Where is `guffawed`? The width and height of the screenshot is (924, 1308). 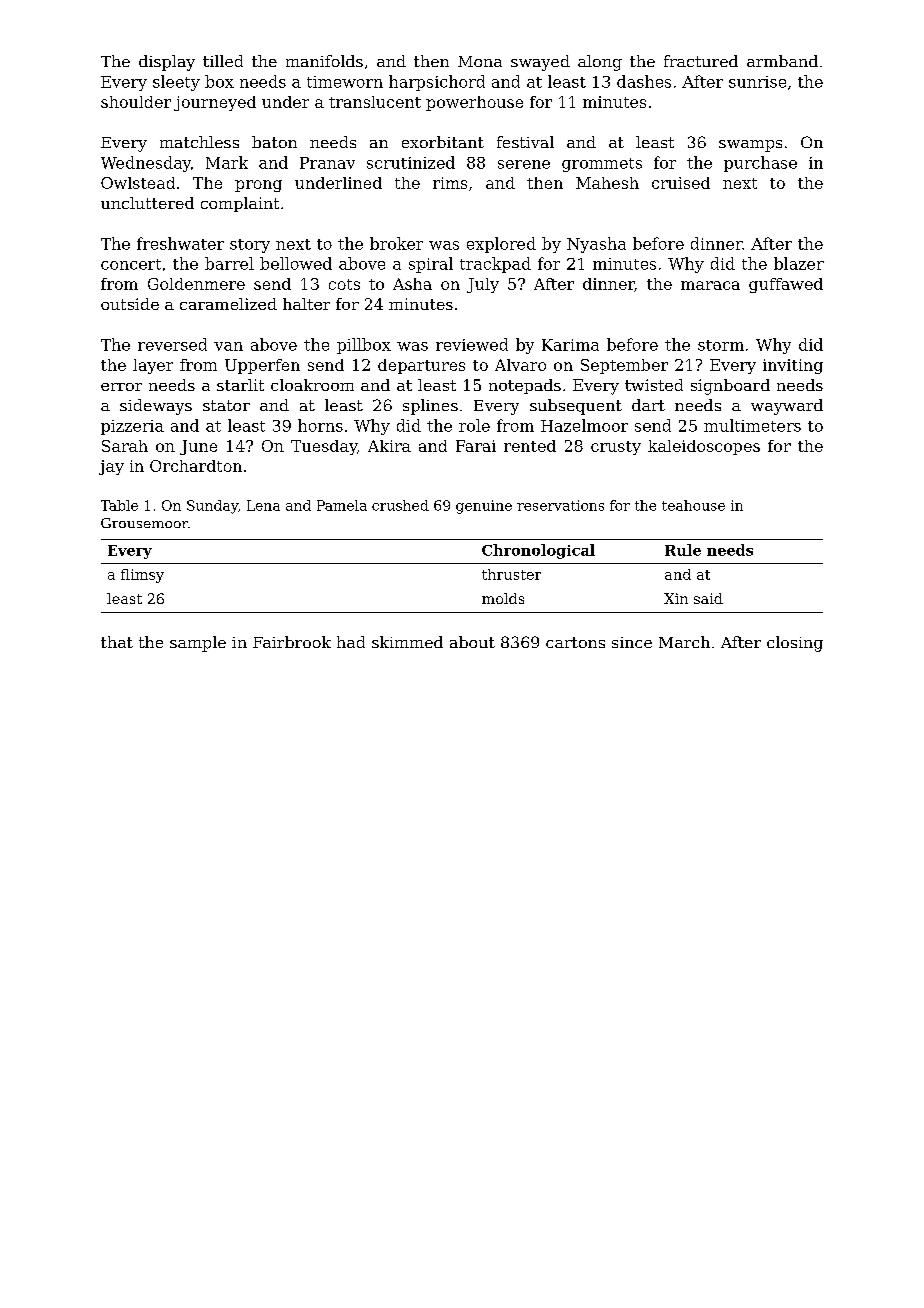 guffawed is located at coordinates (786, 285).
